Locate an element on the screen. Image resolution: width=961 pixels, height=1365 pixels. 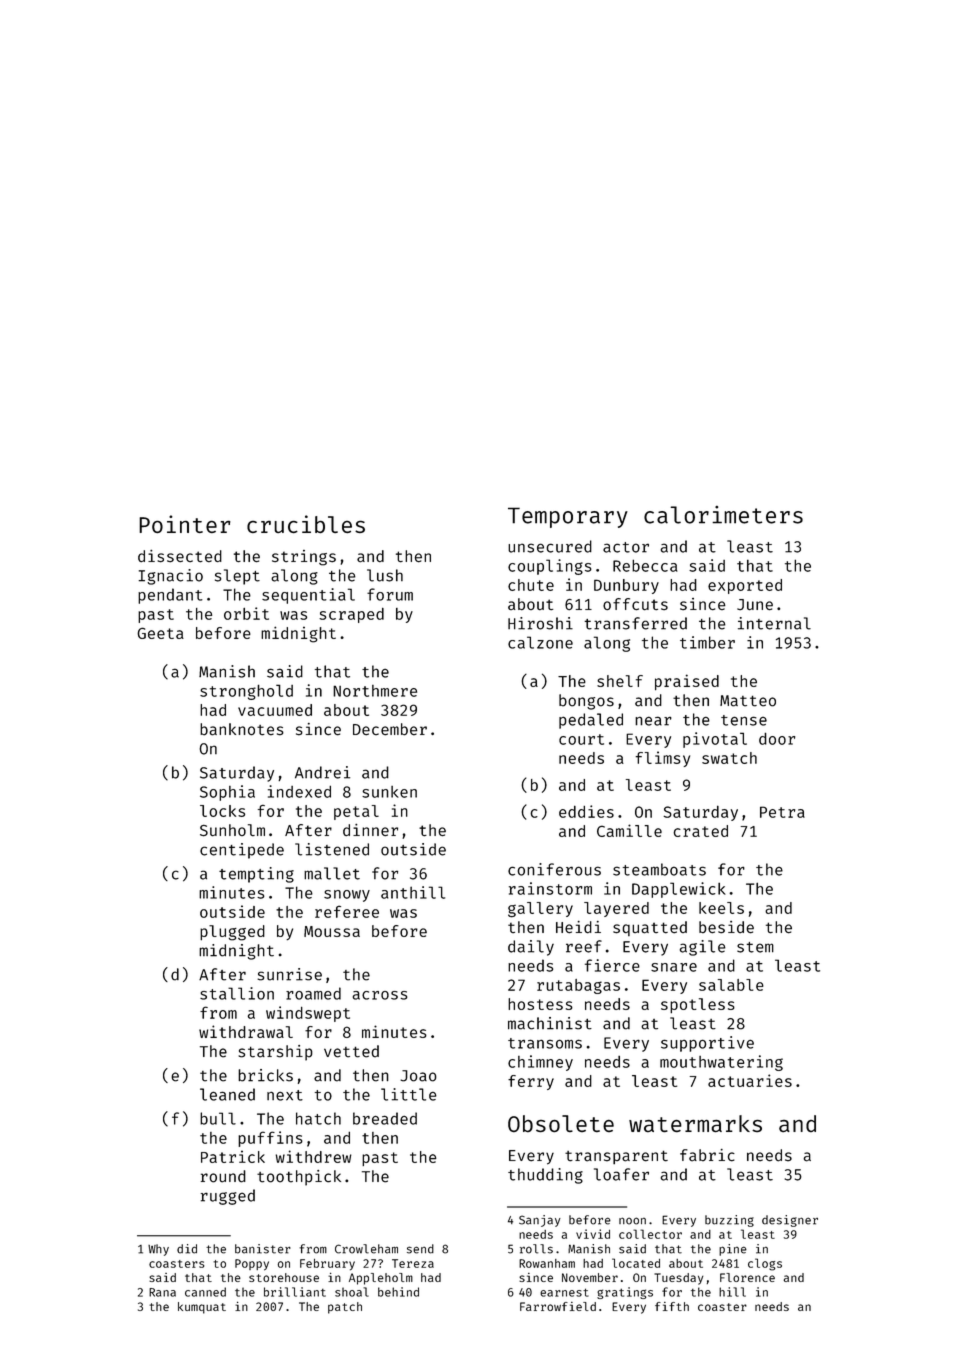
Petra is located at coordinates (782, 812).
